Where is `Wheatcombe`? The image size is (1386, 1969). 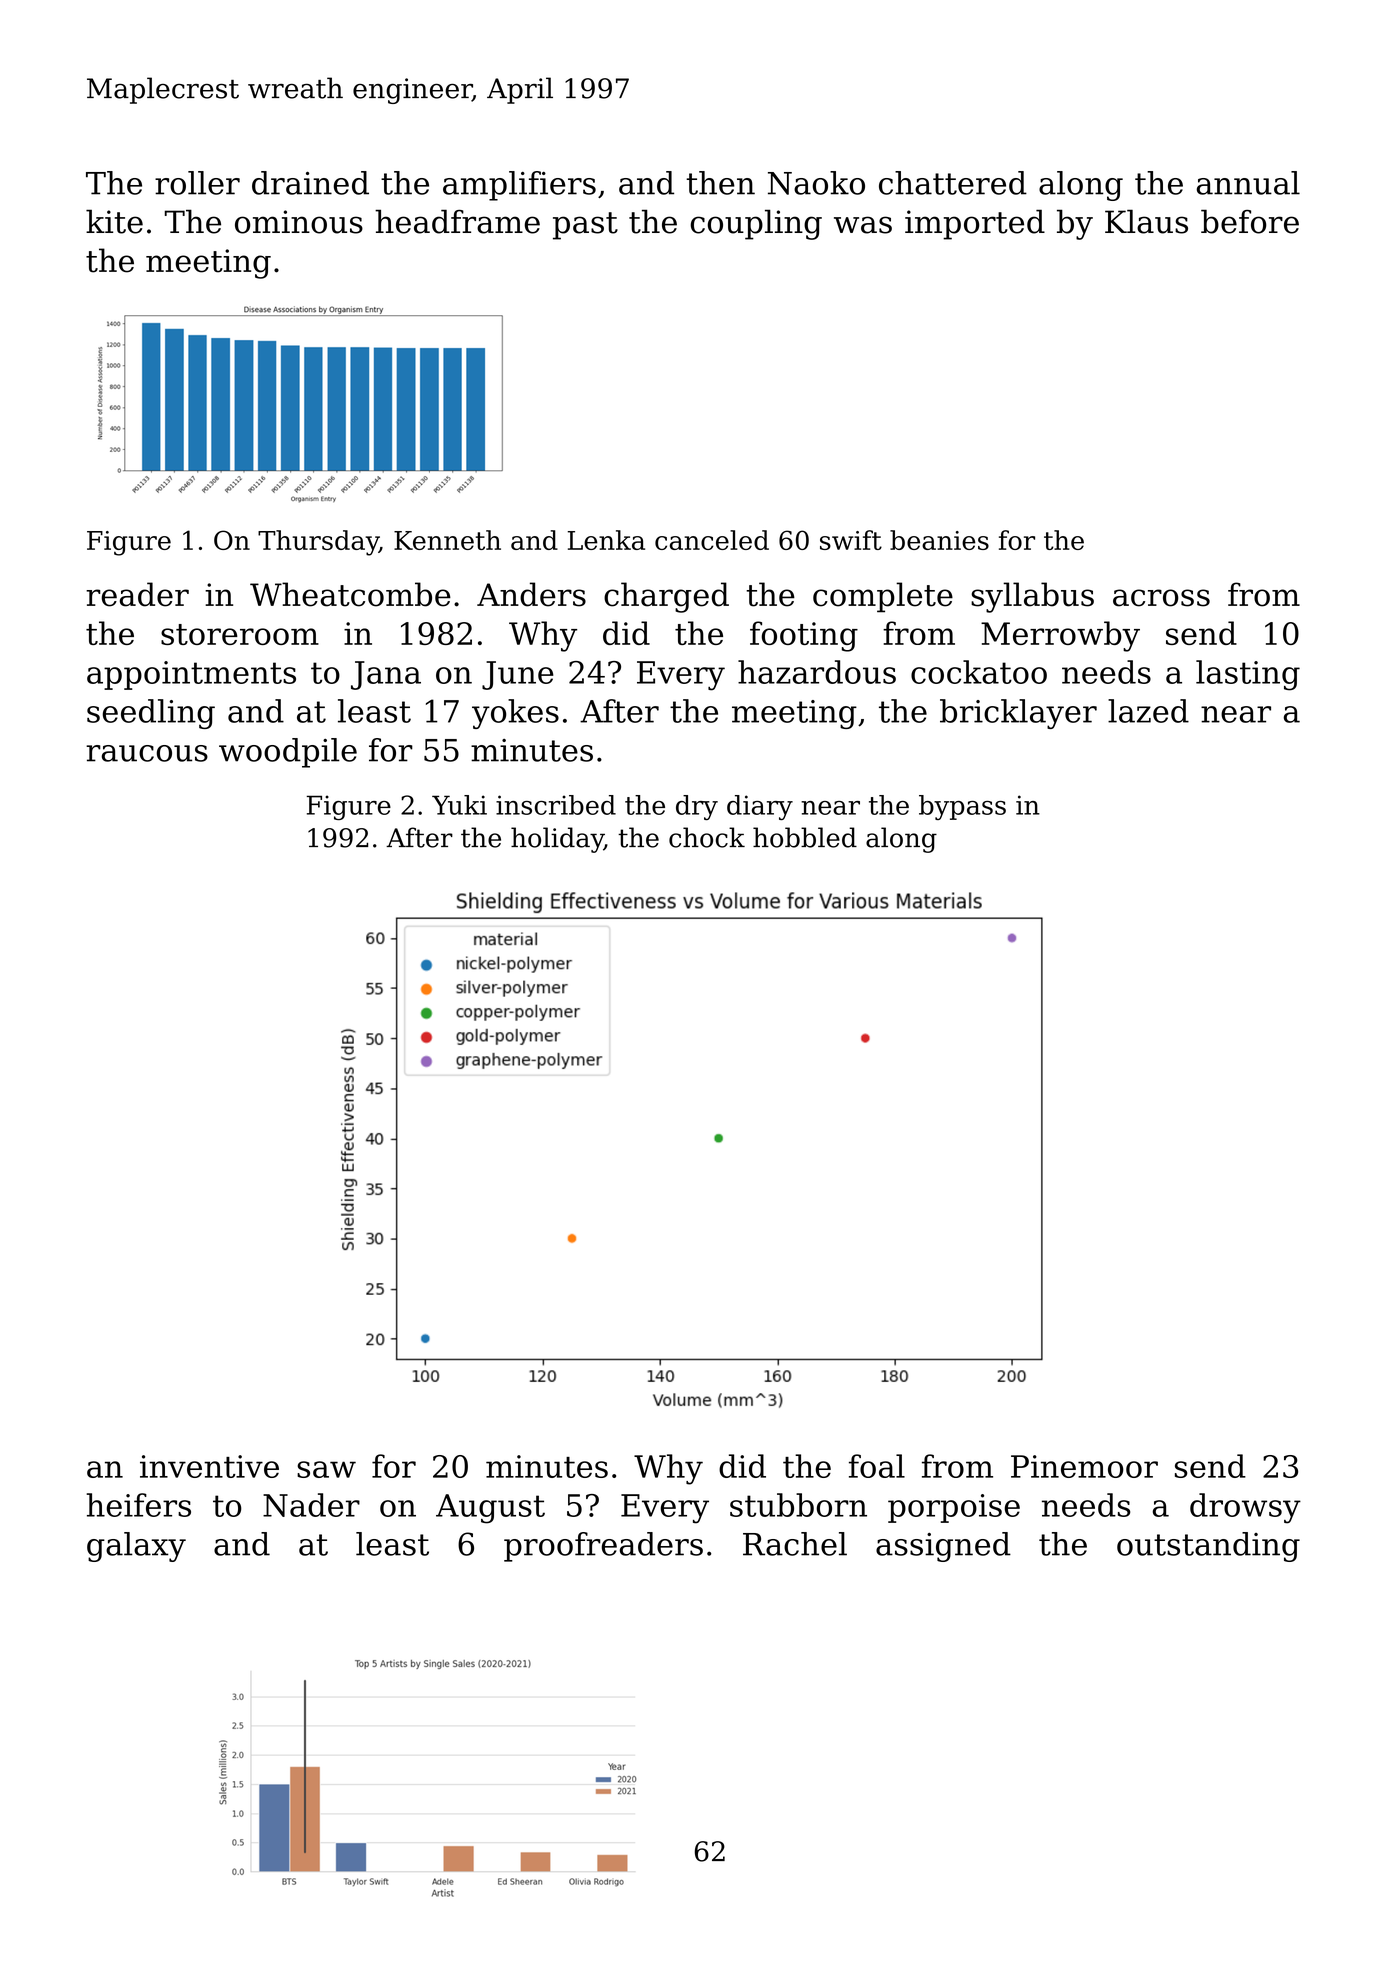
Wheatcombe is located at coordinates (350, 594).
